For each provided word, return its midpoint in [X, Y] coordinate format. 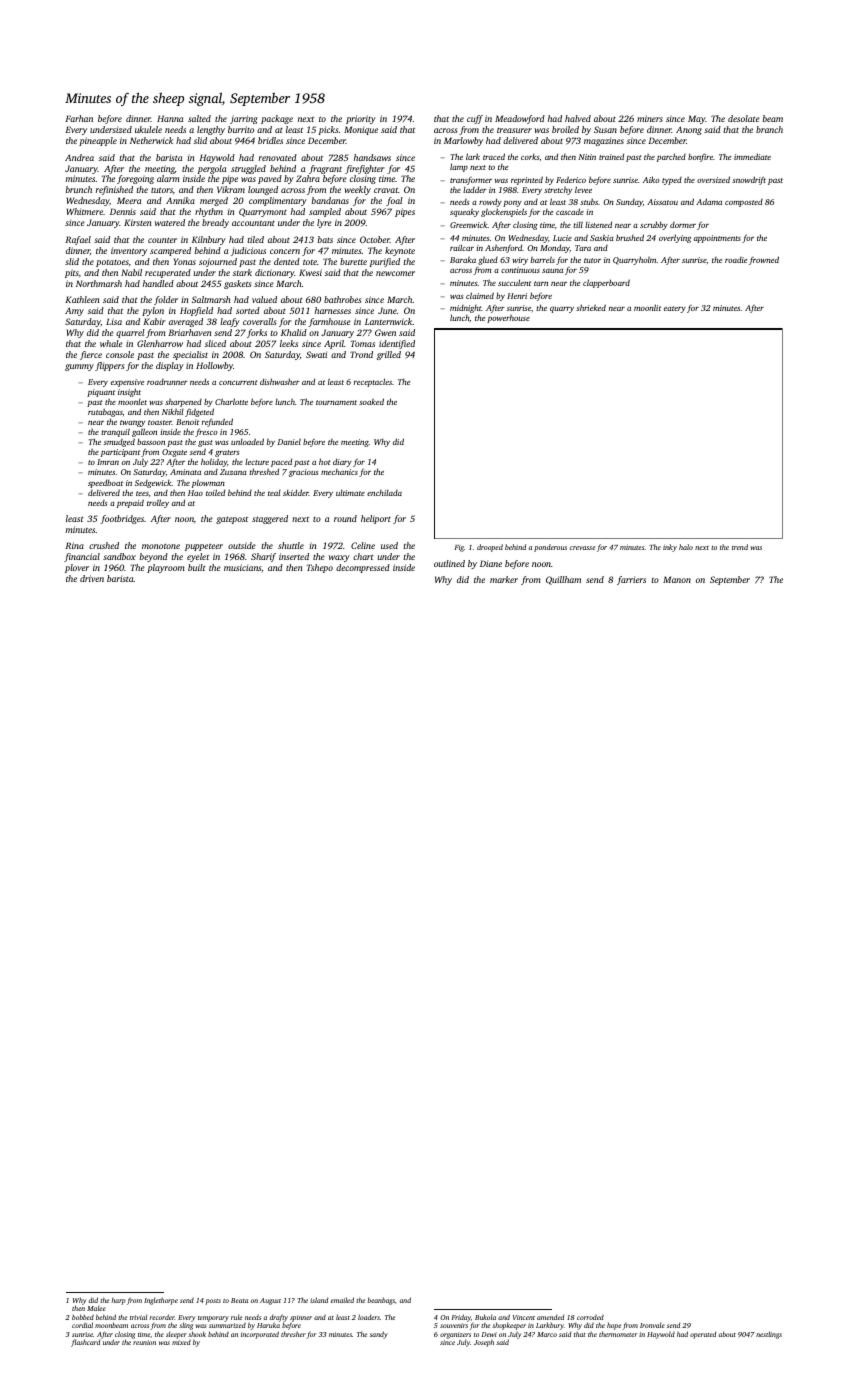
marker [504, 579]
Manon [677, 579]
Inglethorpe [161, 1301]
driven [92, 578]
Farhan [79, 118]
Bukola [485, 1317]
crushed [104, 545]
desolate [744, 118]
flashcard [85, 1343]
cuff [475, 119]
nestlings [769, 1335]
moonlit [647, 307]
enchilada [384, 493]
